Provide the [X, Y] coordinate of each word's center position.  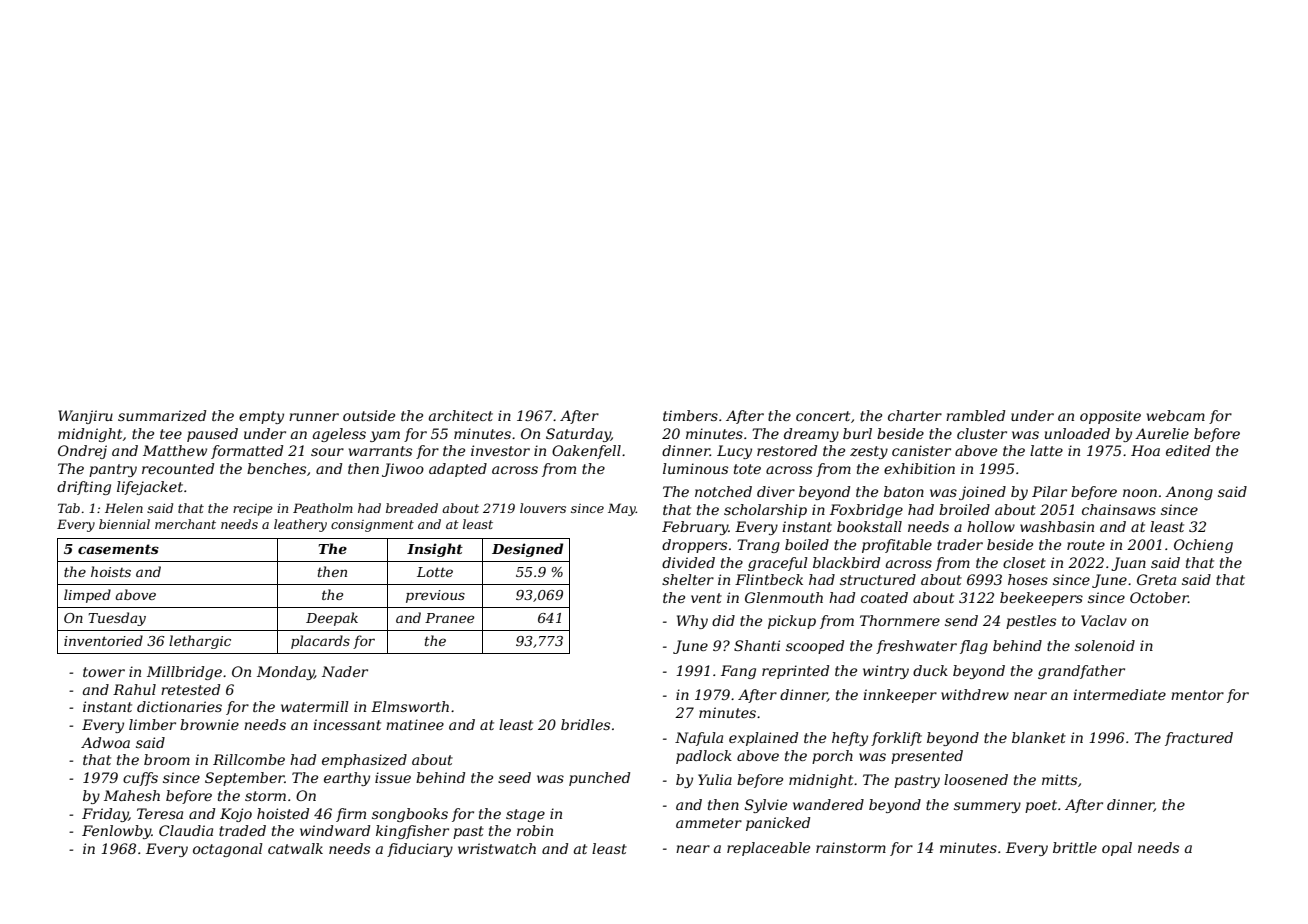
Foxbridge [866, 511]
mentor [1197, 695]
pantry [113, 470]
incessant [347, 724]
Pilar [1049, 491]
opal [1117, 849]
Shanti [757, 645]
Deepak [332, 619]
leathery [300, 525]
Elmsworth [410, 706]
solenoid [1105, 645]
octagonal [228, 850]
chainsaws [1119, 509]
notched [723, 491]
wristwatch [497, 848]
